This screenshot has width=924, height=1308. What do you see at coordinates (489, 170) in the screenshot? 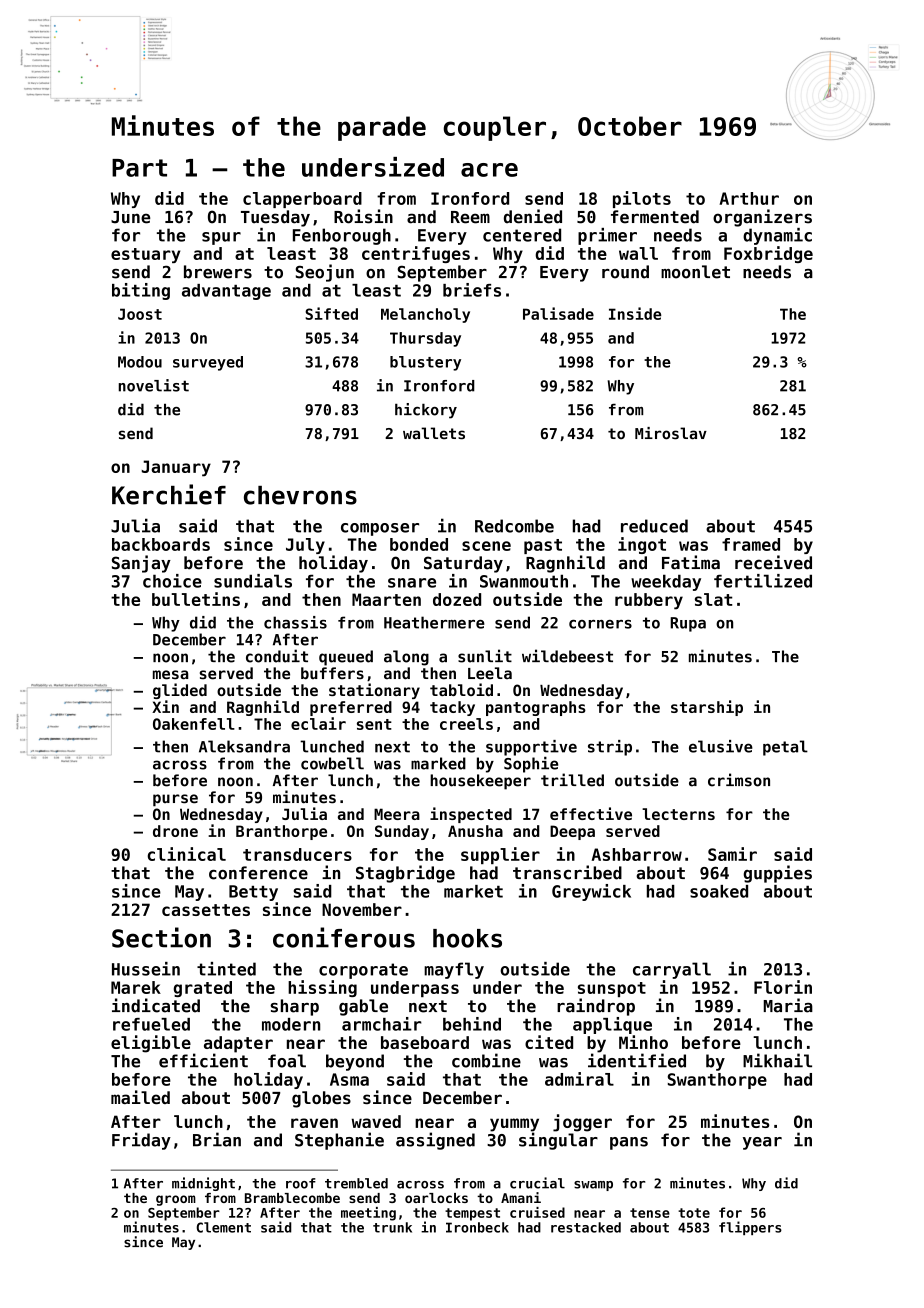
I see `acre` at bounding box center [489, 170].
